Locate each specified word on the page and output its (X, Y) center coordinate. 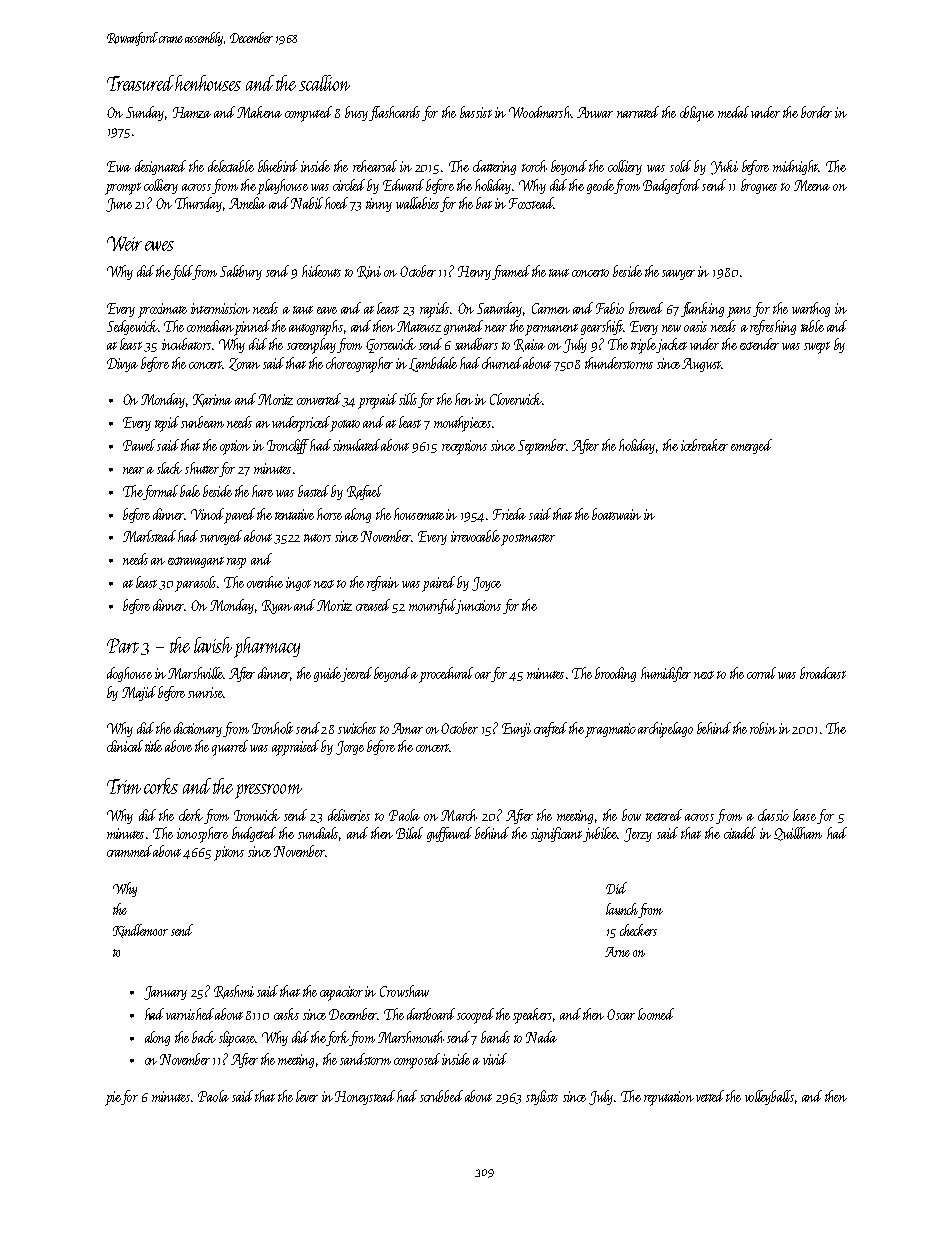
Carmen (551, 308)
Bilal (409, 833)
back (204, 1037)
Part (123, 645)
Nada (541, 1037)
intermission (220, 308)
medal (733, 112)
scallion (324, 83)
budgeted (254, 834)
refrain (383, 583)
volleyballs (769, 1097)
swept (817, 348)
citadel (740, 833)
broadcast (823, 673)
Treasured (141, 83)
